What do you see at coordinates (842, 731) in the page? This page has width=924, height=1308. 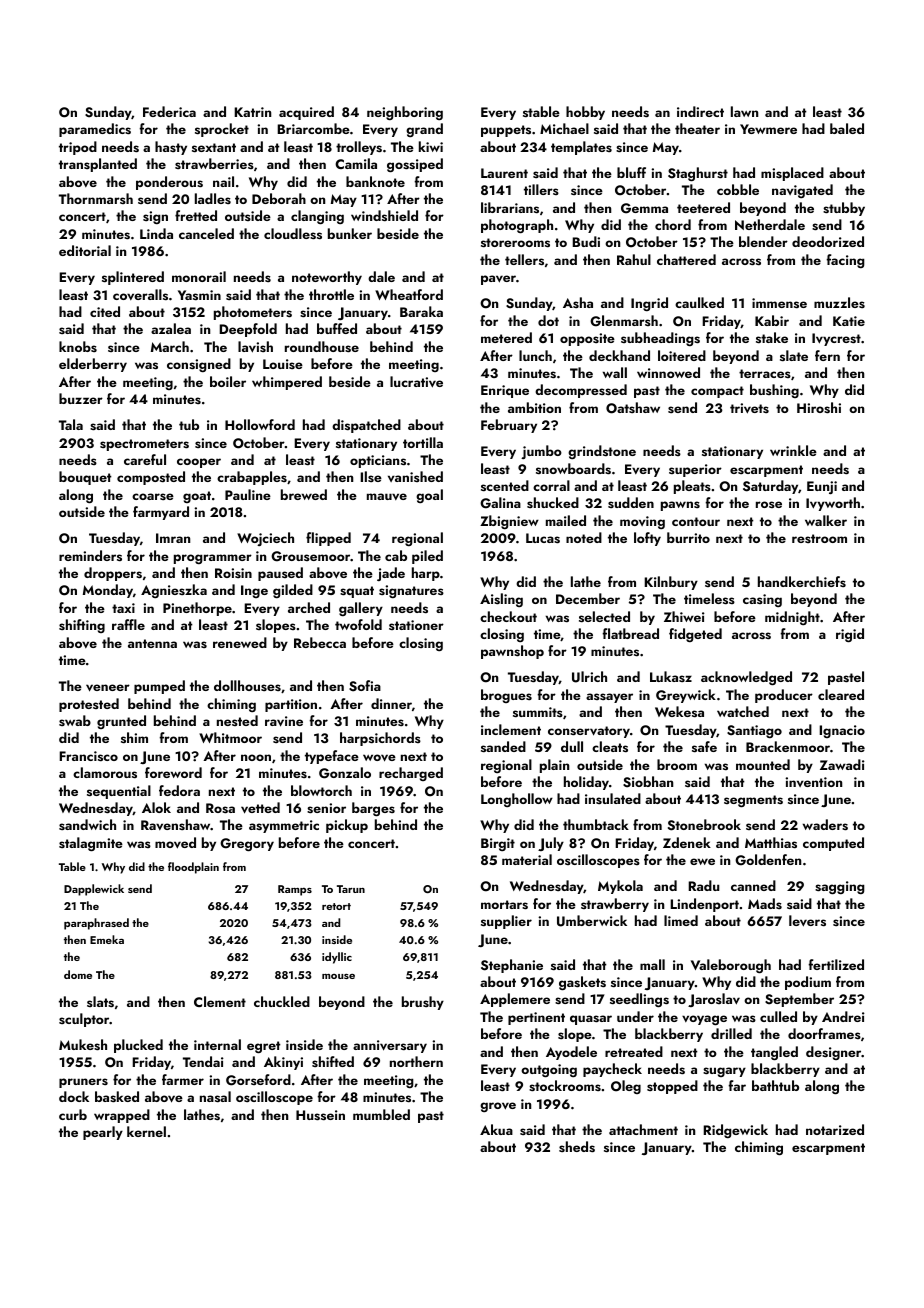 I see `Ignacio` at bounding box center [842, 731].
